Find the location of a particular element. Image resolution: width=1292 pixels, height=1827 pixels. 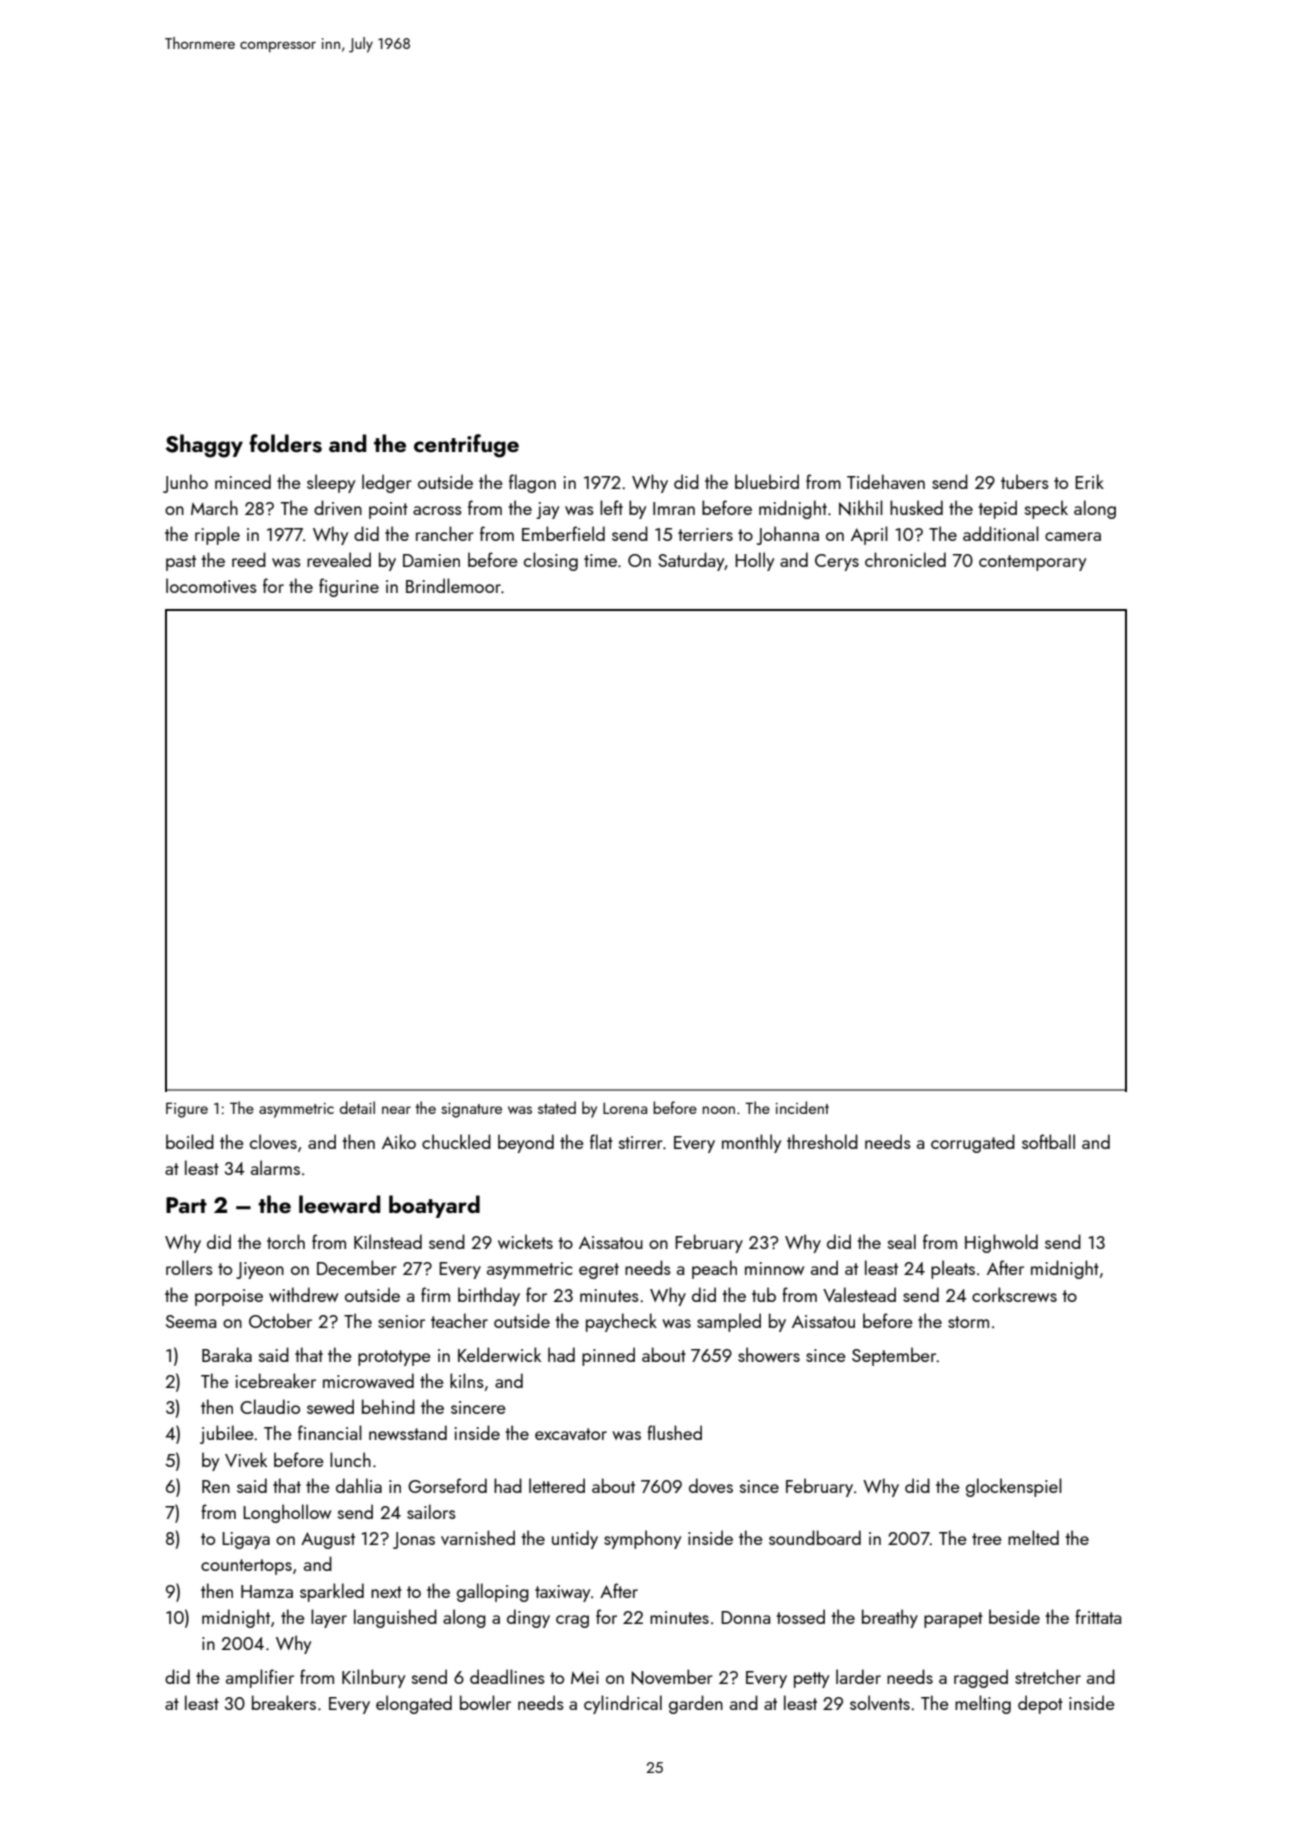

breakers is located at coordinates (284, 1702).
